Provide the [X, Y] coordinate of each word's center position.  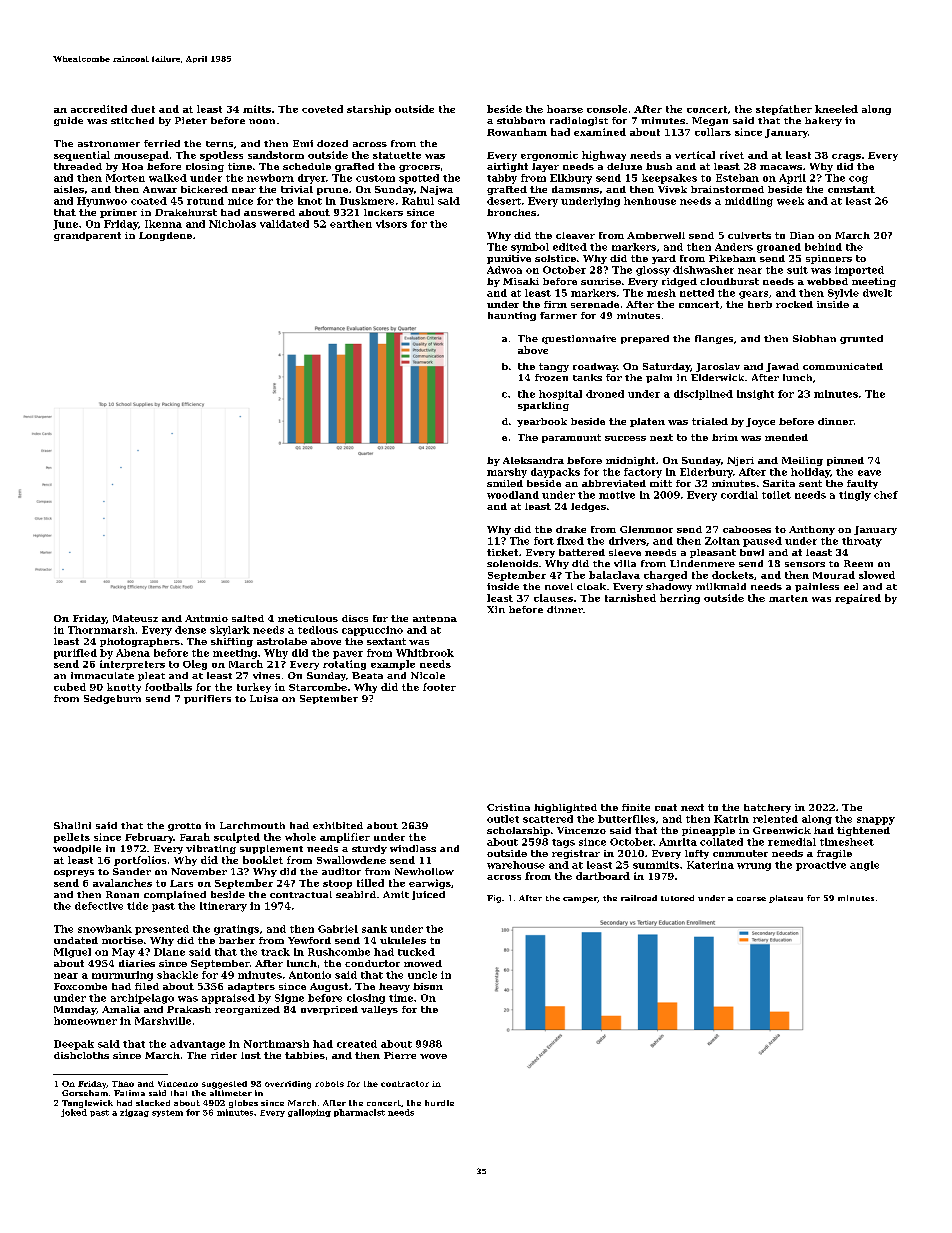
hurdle [439, 1103]
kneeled [836, 109]
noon [262, 121]
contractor [405, 1084]
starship [369, 110]
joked [74, 1113]
